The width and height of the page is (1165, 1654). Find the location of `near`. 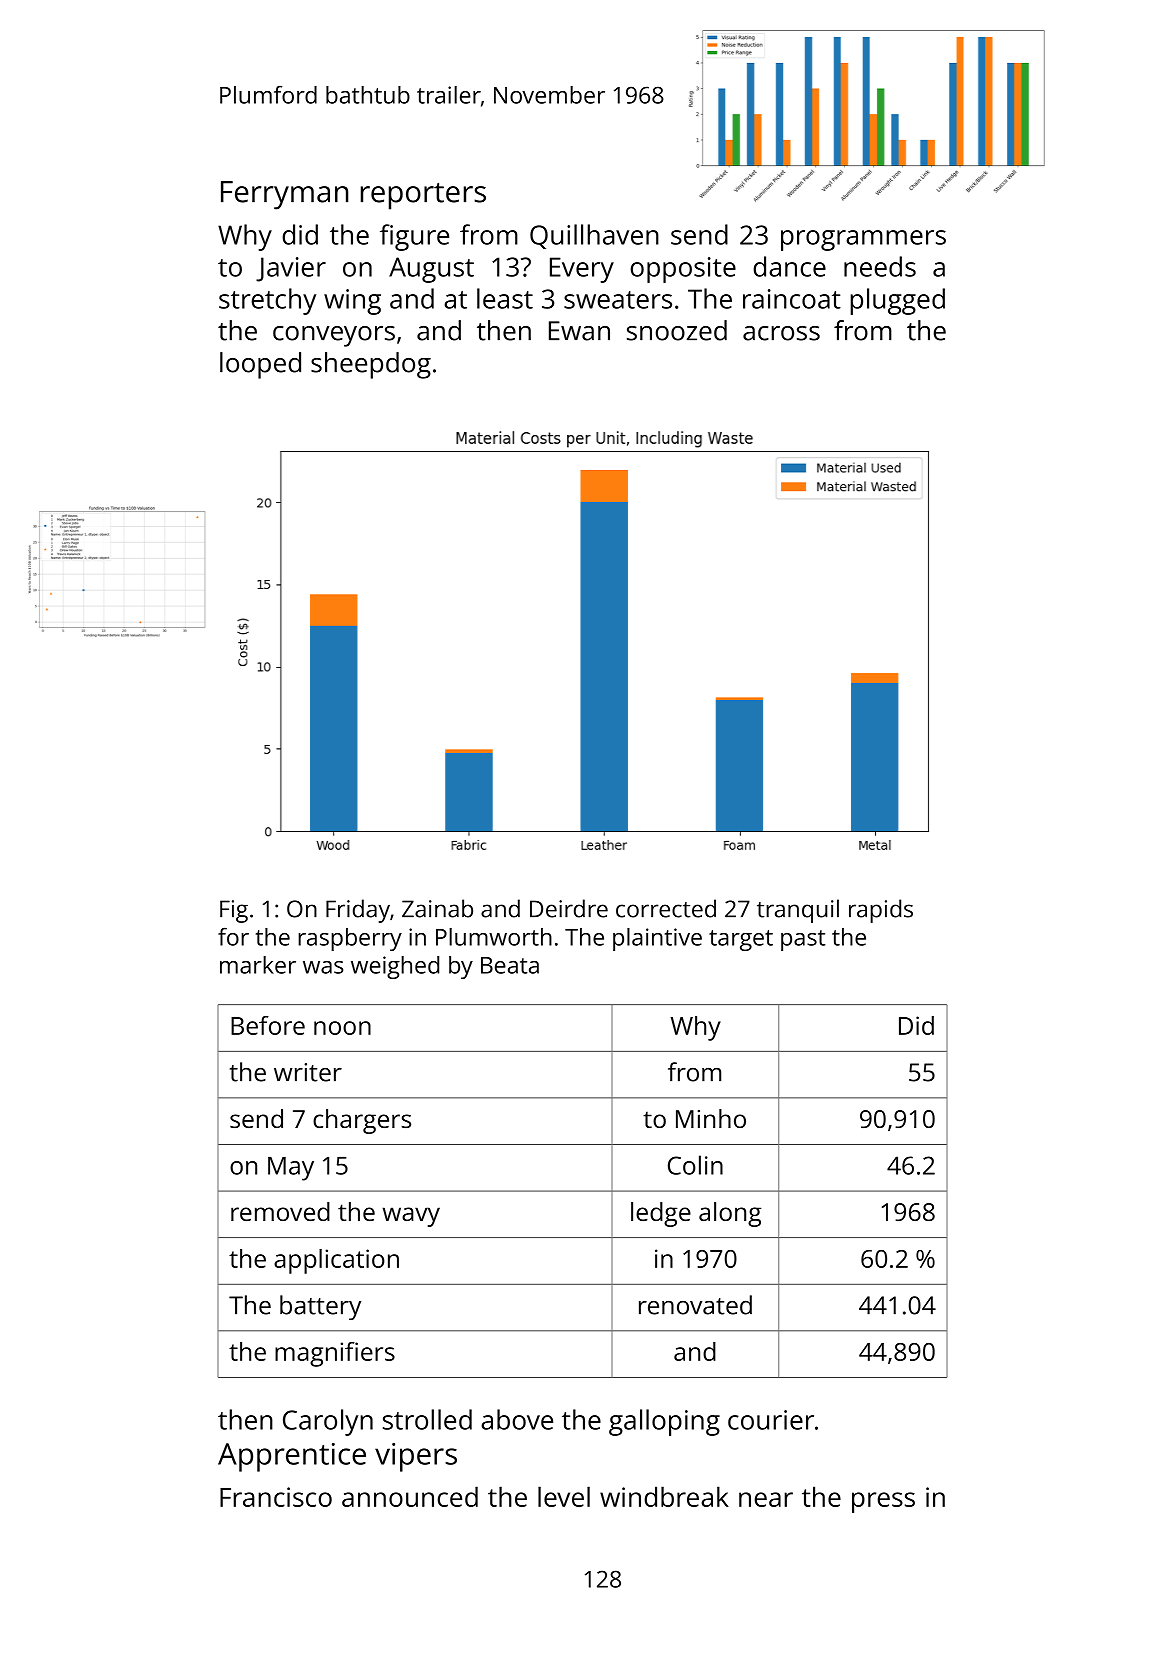

near is located at coordinates (766, 1499).
